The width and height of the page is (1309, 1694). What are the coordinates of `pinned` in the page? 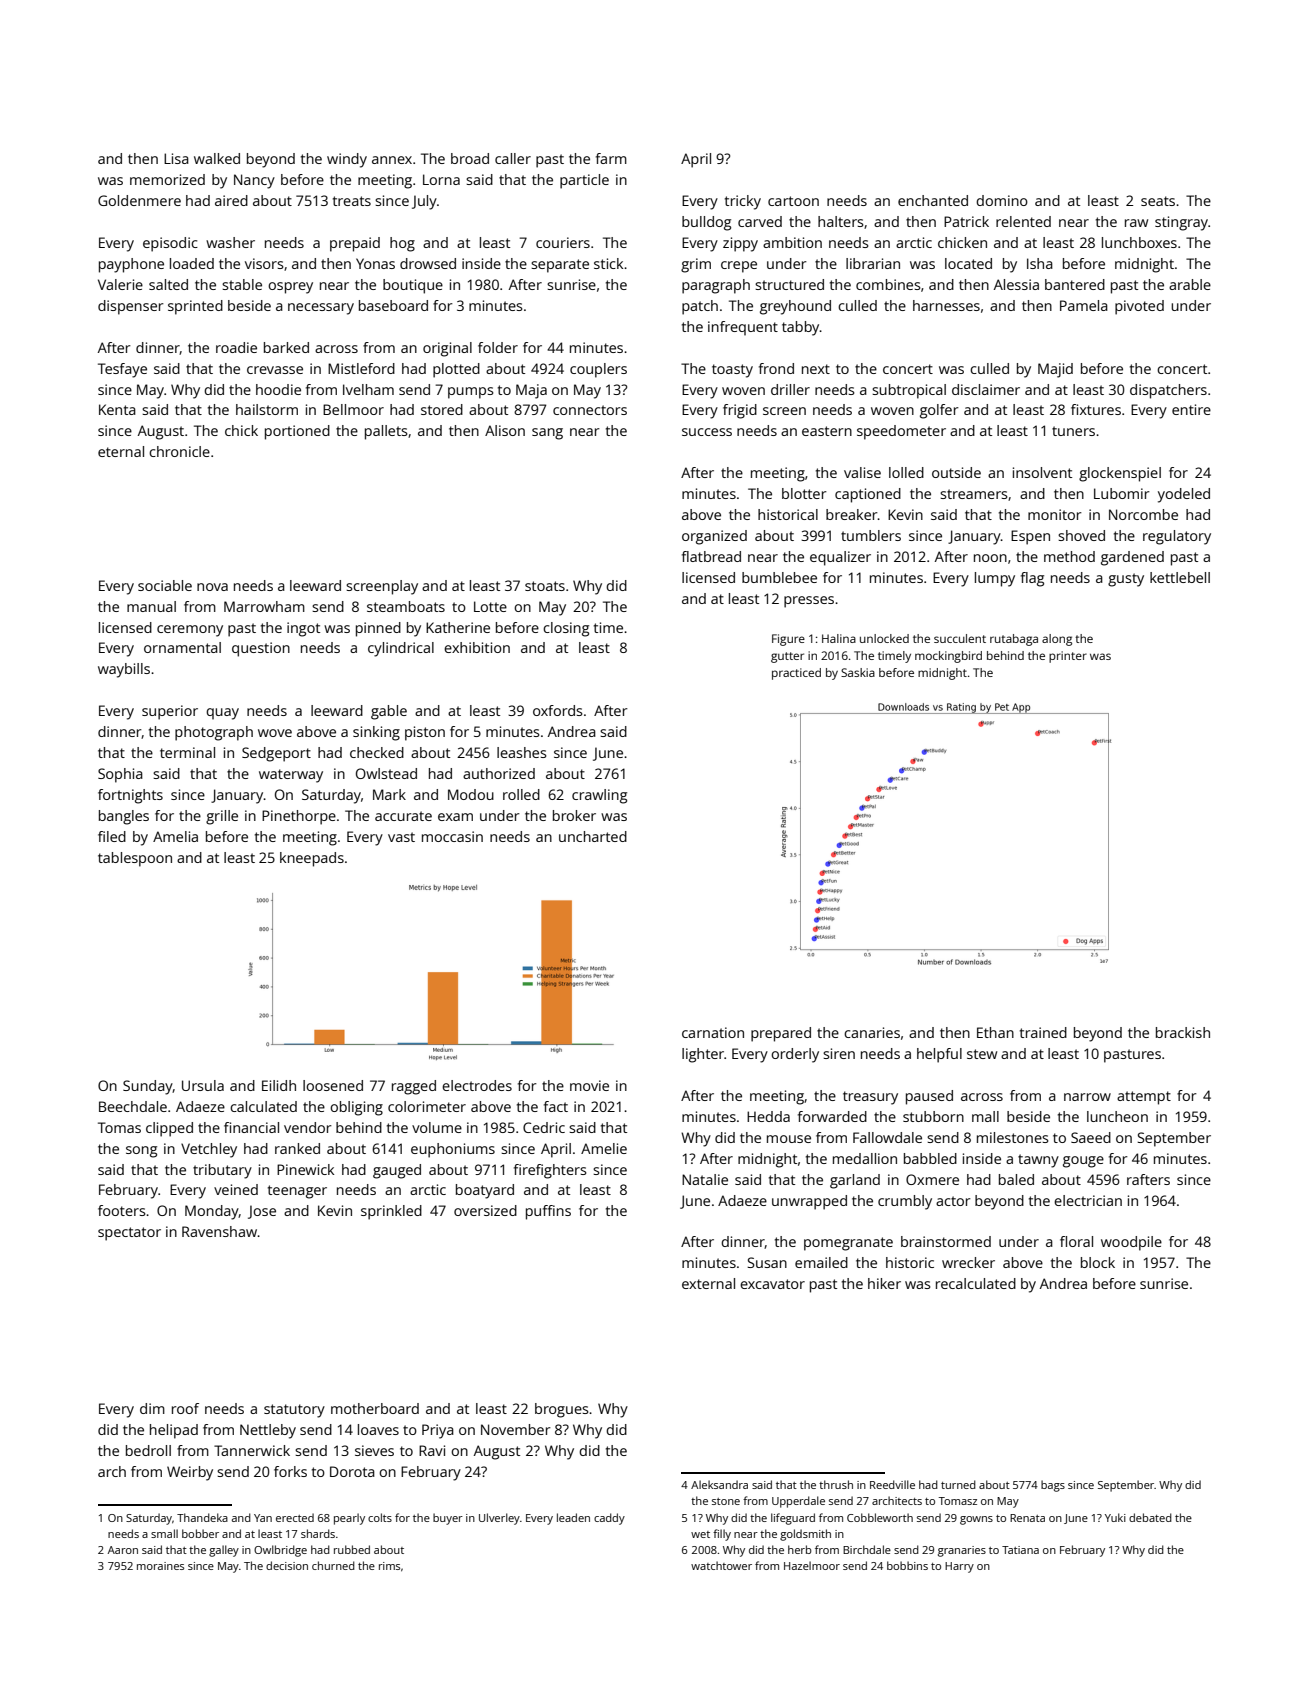 It's located at (378, 629).
